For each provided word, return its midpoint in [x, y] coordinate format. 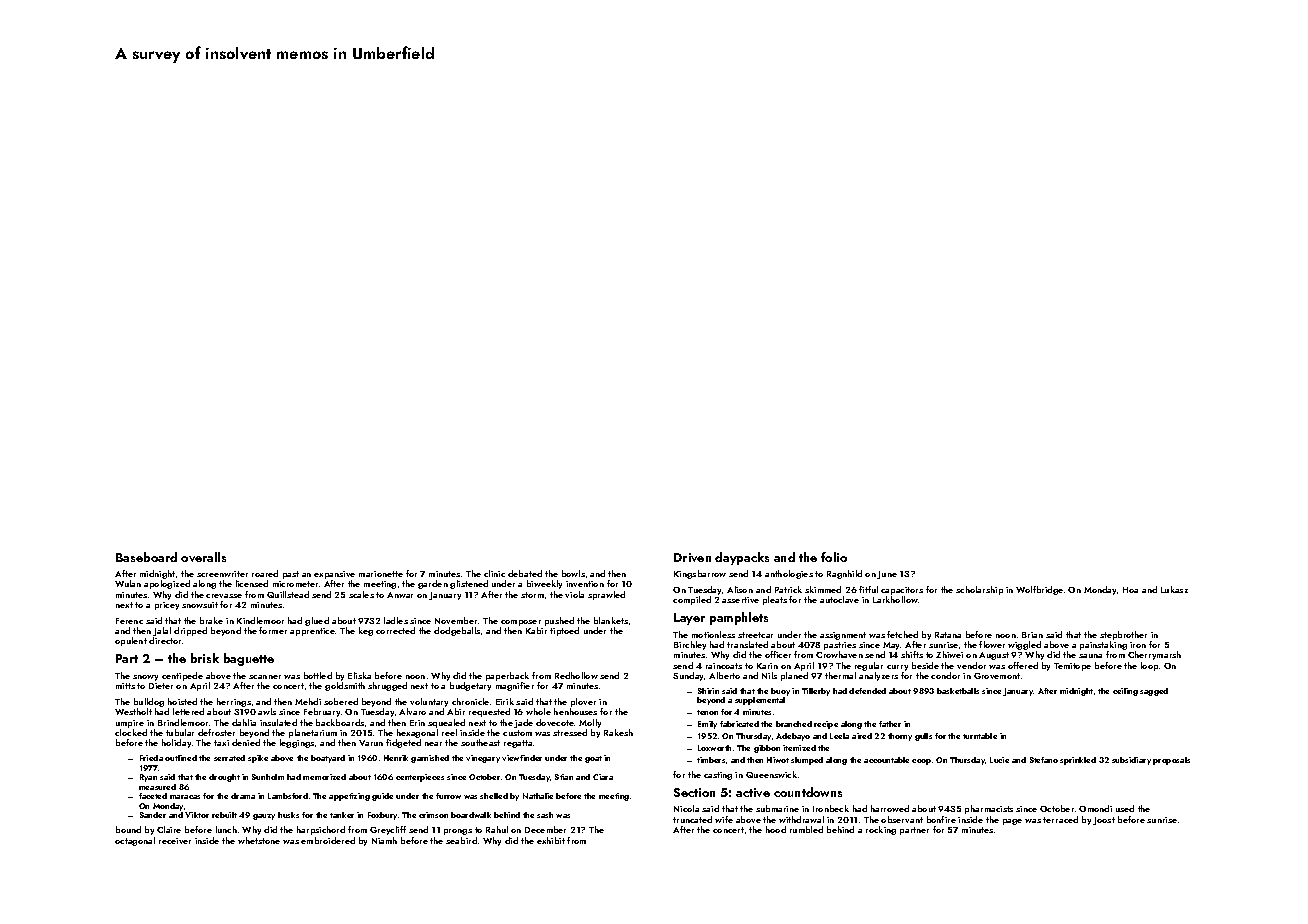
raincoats [724, 666]
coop [921, 762]
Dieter [161, 686]
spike [258, 759]
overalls [203, 557]
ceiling [1125, 692]
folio [834, 557]
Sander [153, 815]
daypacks [742, 558]
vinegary [483, 759]
